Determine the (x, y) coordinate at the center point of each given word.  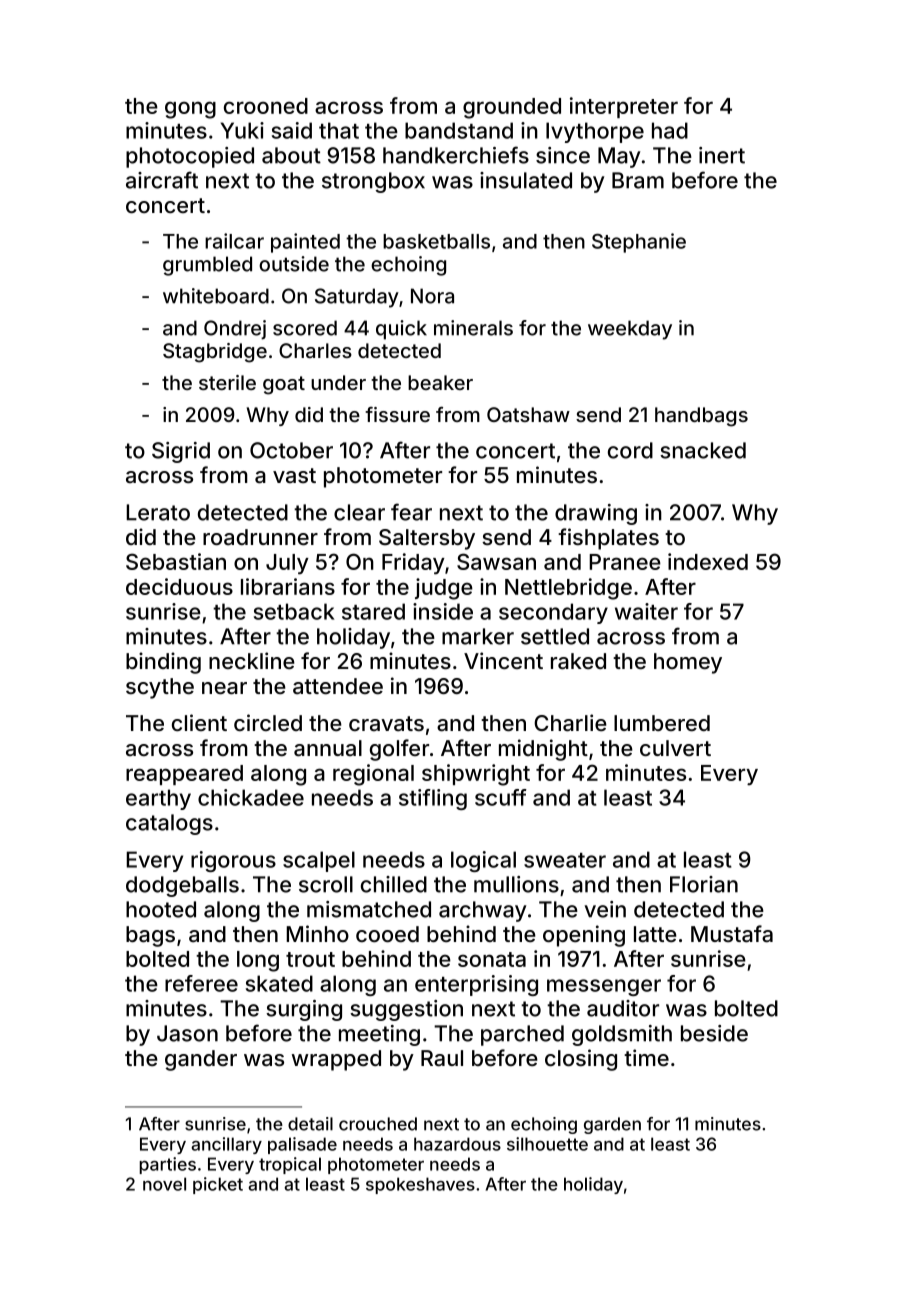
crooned (266, 106)
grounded (512, 108)
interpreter (624, 107)
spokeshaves (420, 1185)
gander (201, 1060)
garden (612, 1125)
